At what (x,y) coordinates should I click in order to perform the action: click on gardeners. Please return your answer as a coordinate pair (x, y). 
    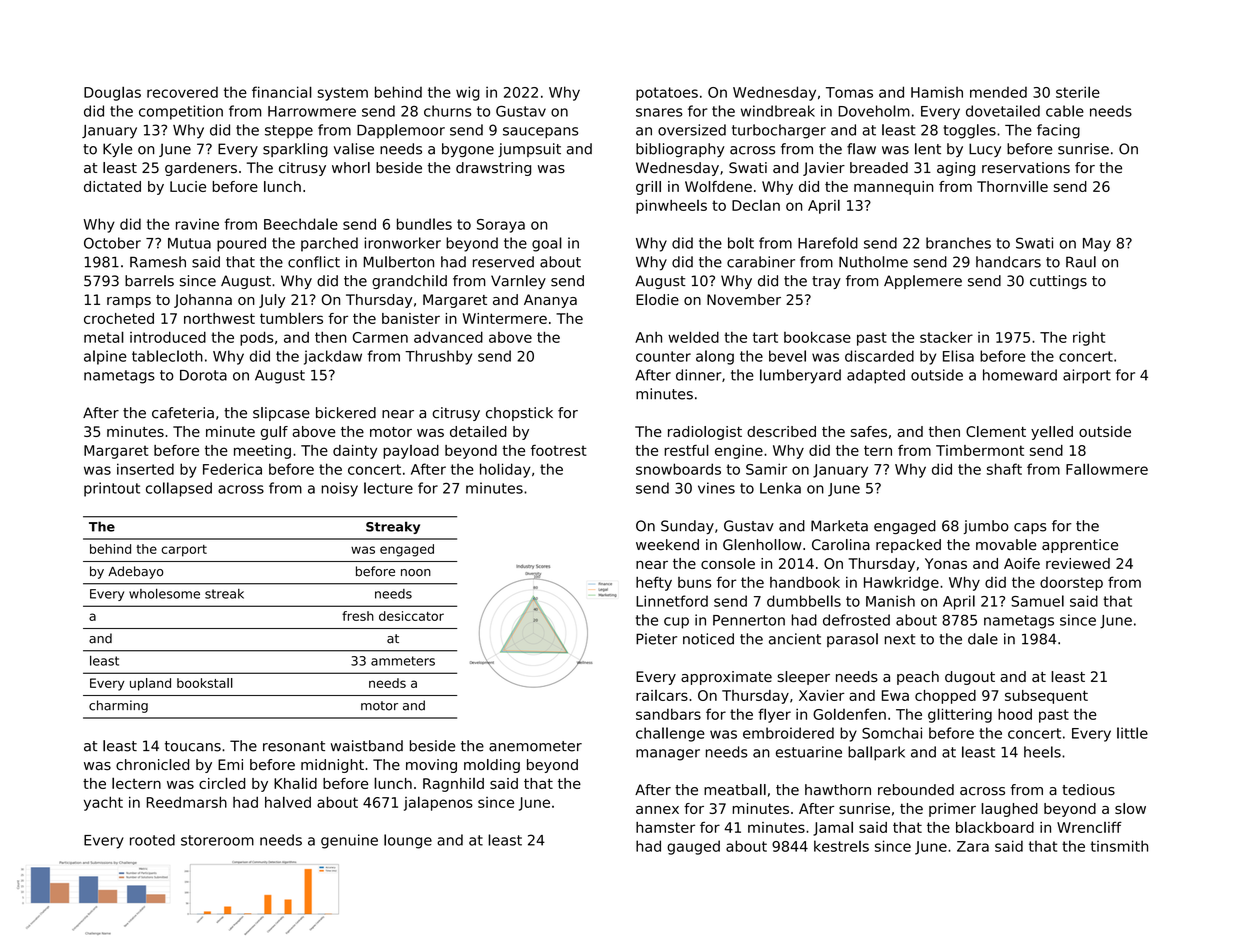
    Looking at the image, I should click on (201, 169).
